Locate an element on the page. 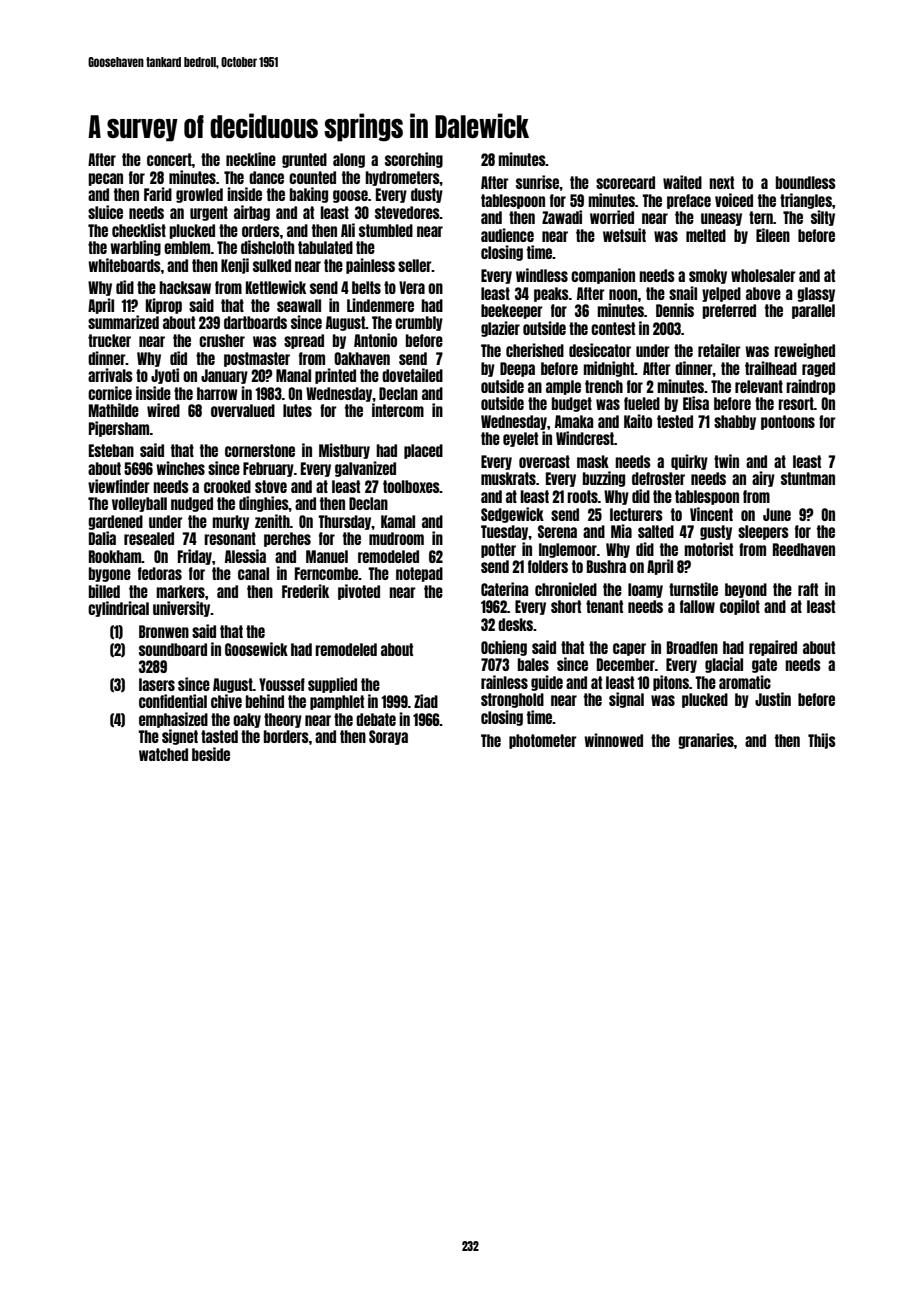 The width and height of the image is (924, 1308). beside is located at coordinates (211, 754).
